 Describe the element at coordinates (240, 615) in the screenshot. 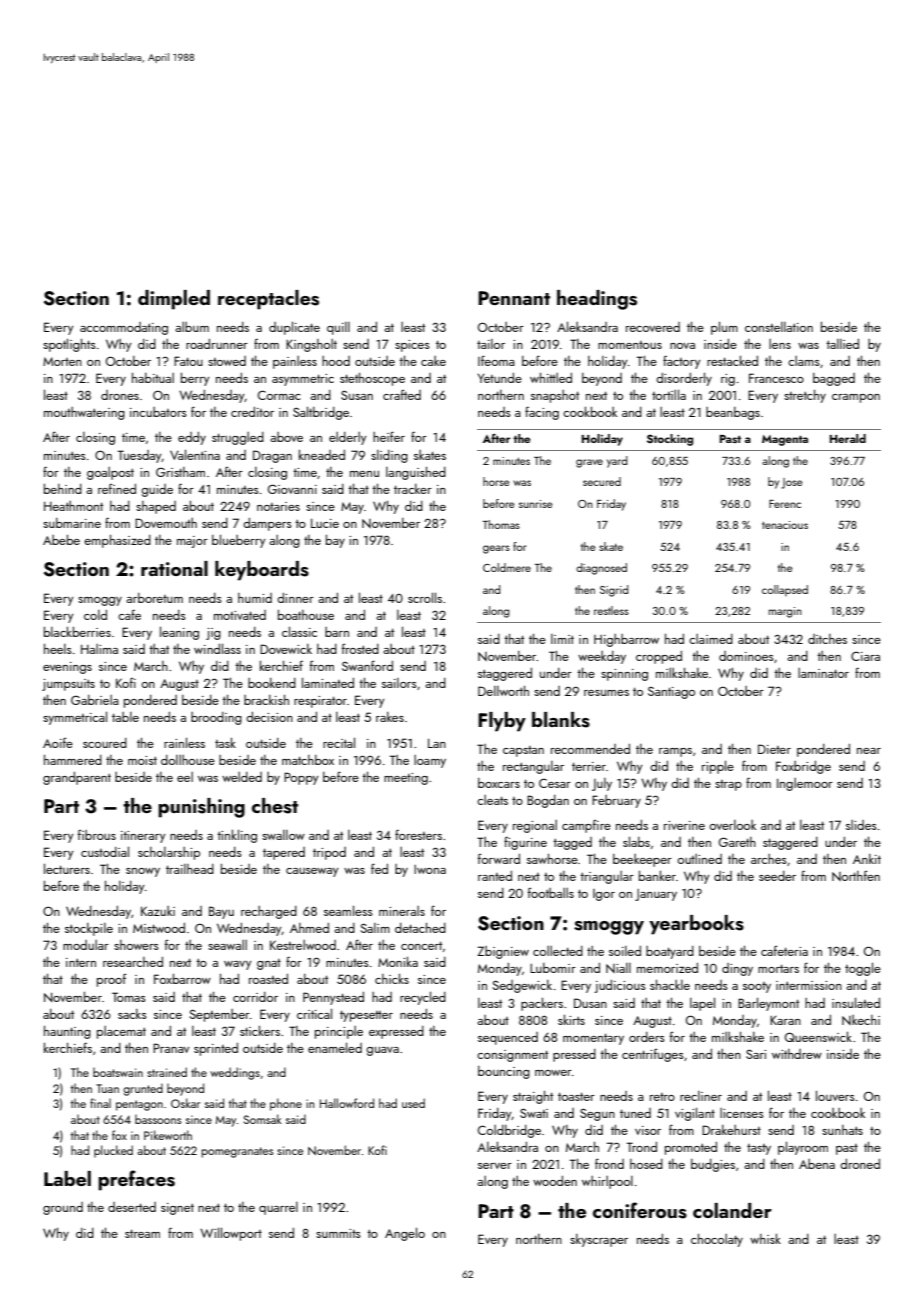

I see `motivated` at that location.
